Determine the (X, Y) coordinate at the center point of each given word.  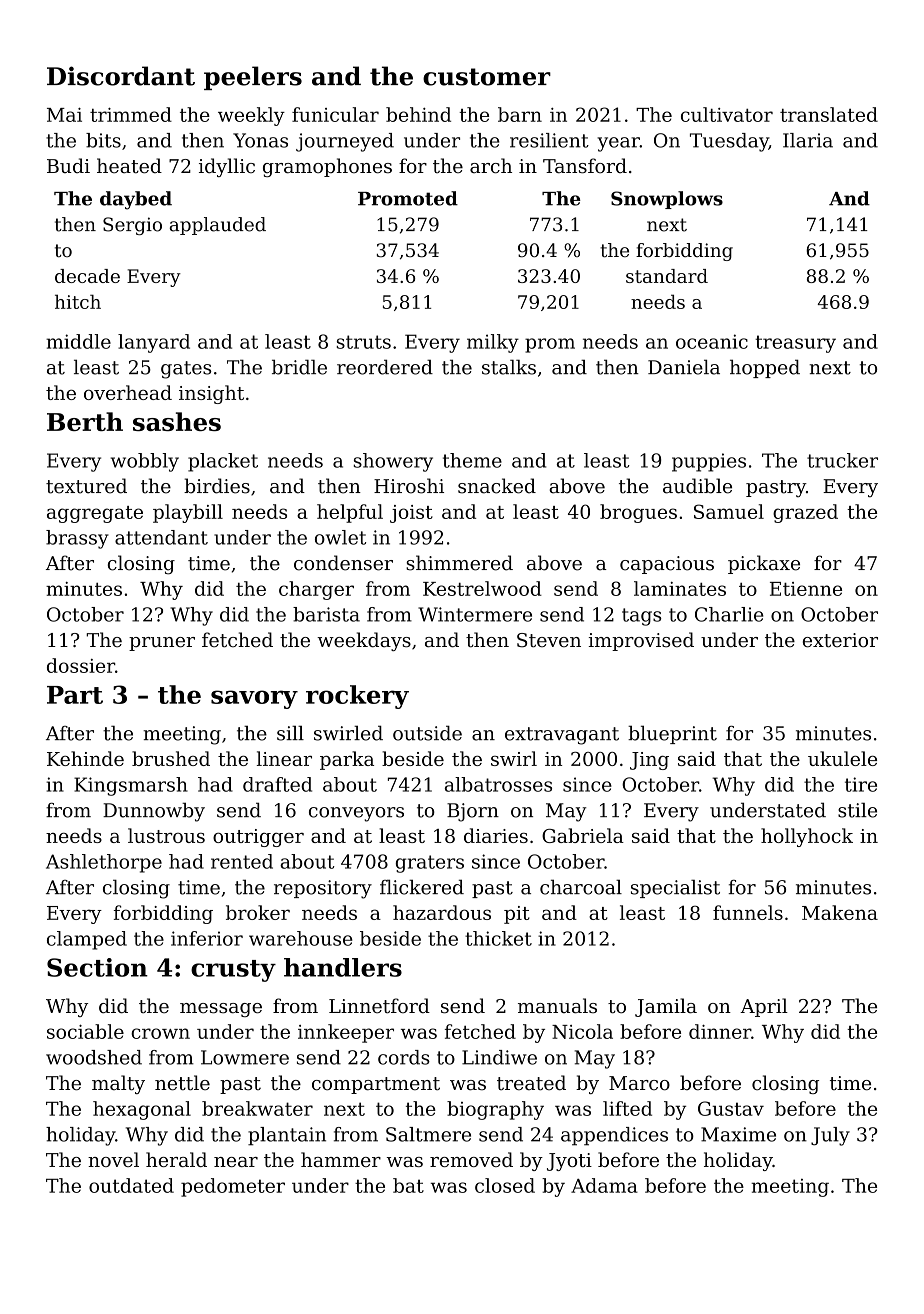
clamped (87, 940)
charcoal (581, 887)
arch (491, 166)
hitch (78, 301)
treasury (795, 344)
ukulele (842, 758)
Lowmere (245, 1057)
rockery (357, 697)
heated (129, 166)
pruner (162, 644)
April (764, 1007)
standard (667, 276)
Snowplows (667, 200)
